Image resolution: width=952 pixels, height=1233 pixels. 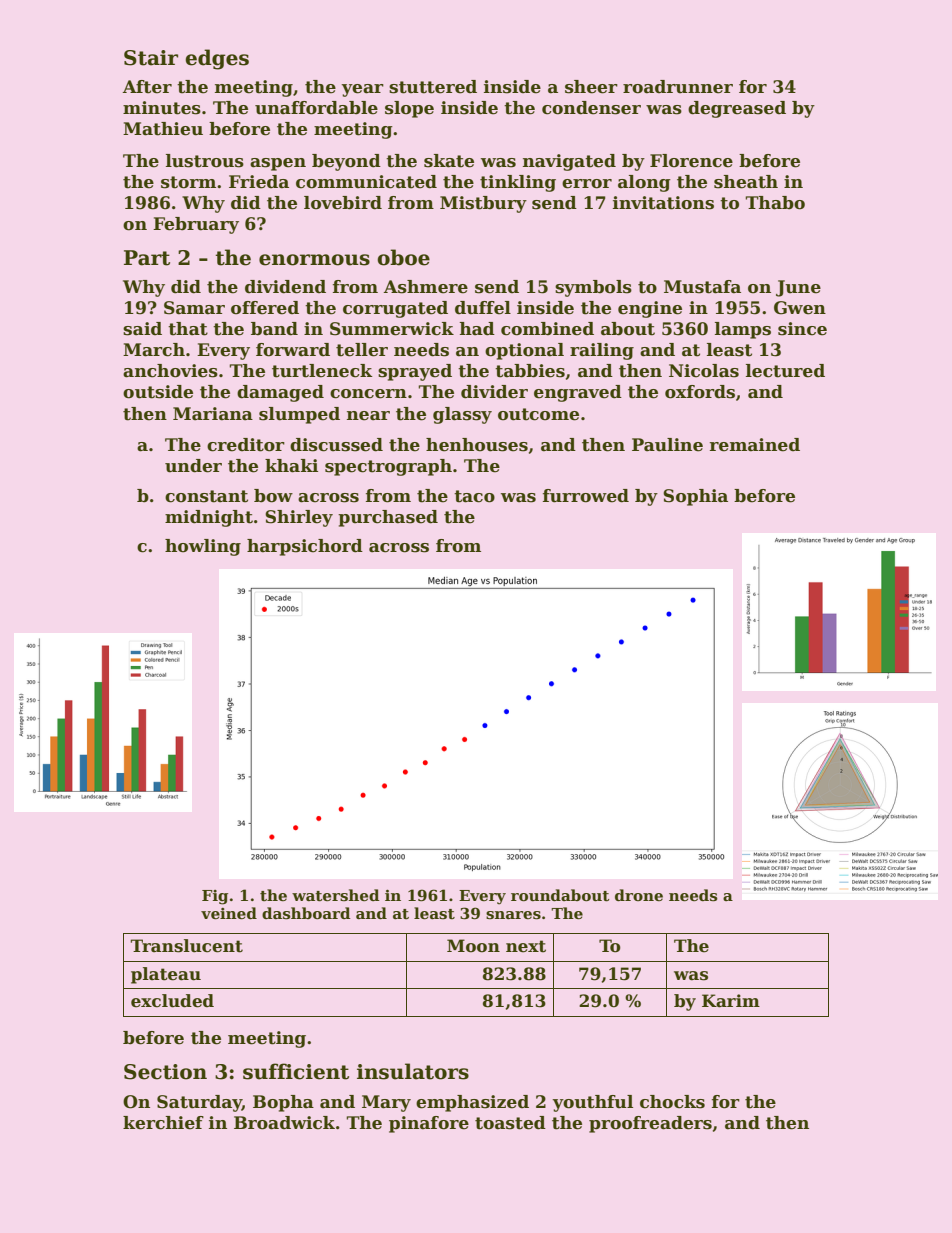 I want to click on invitations, so click(x=663, y=203).
